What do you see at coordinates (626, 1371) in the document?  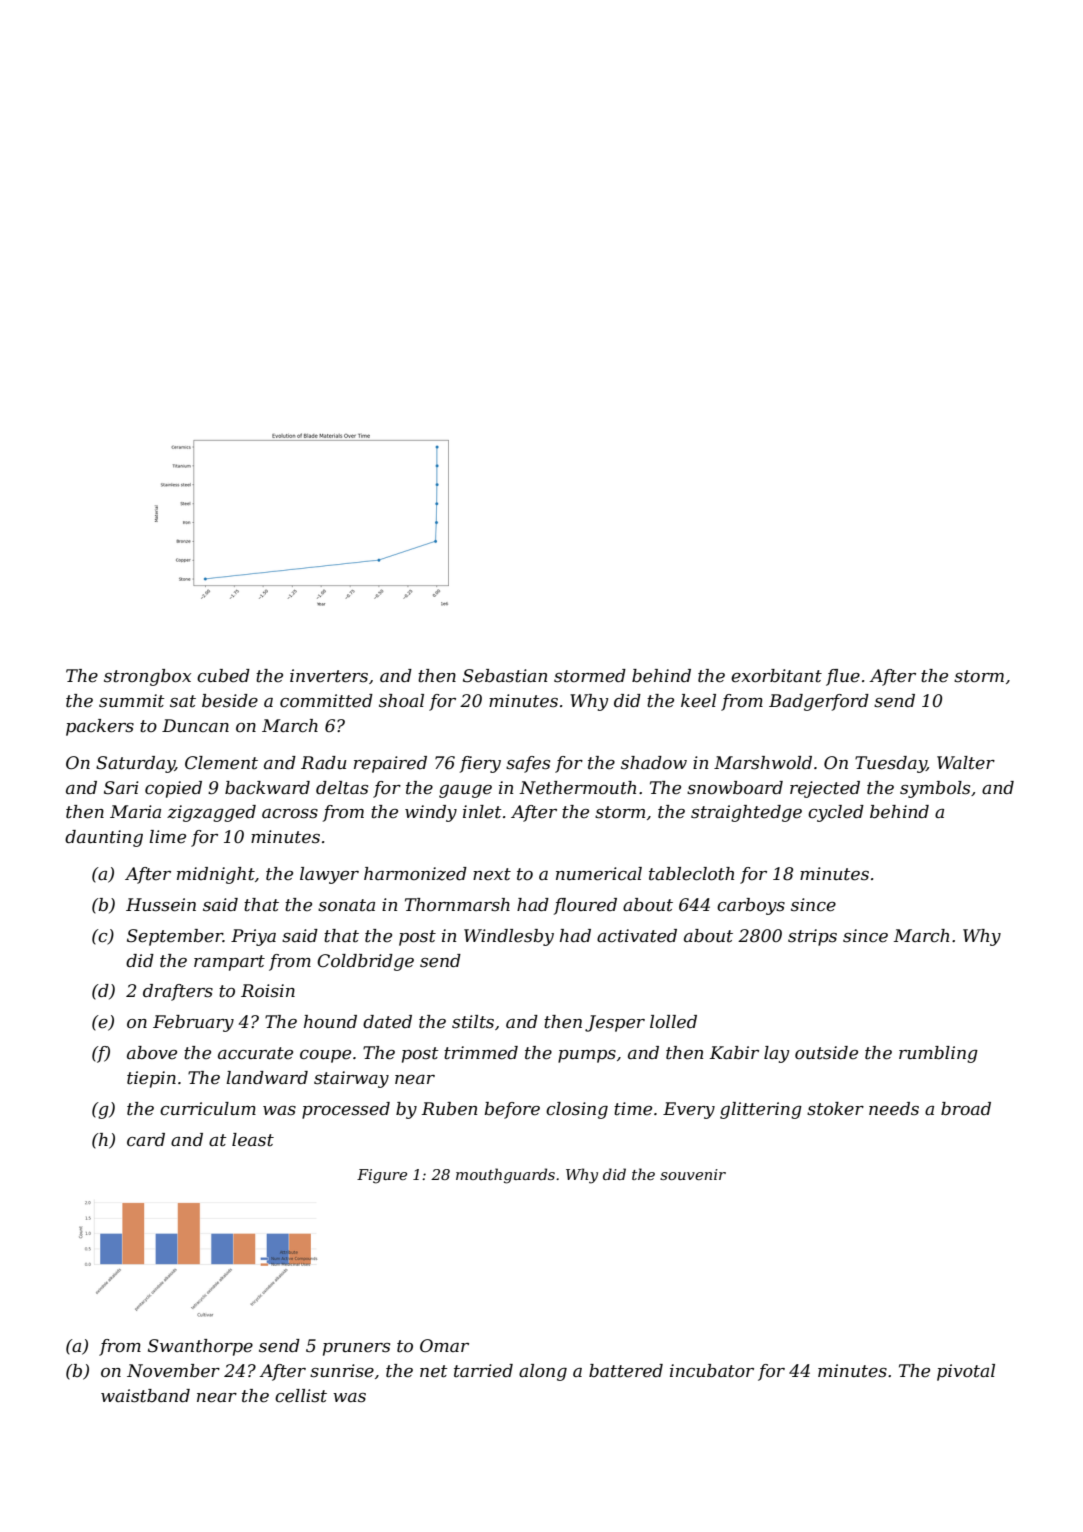 I see `battered` at bounding box center [626, 1371].
